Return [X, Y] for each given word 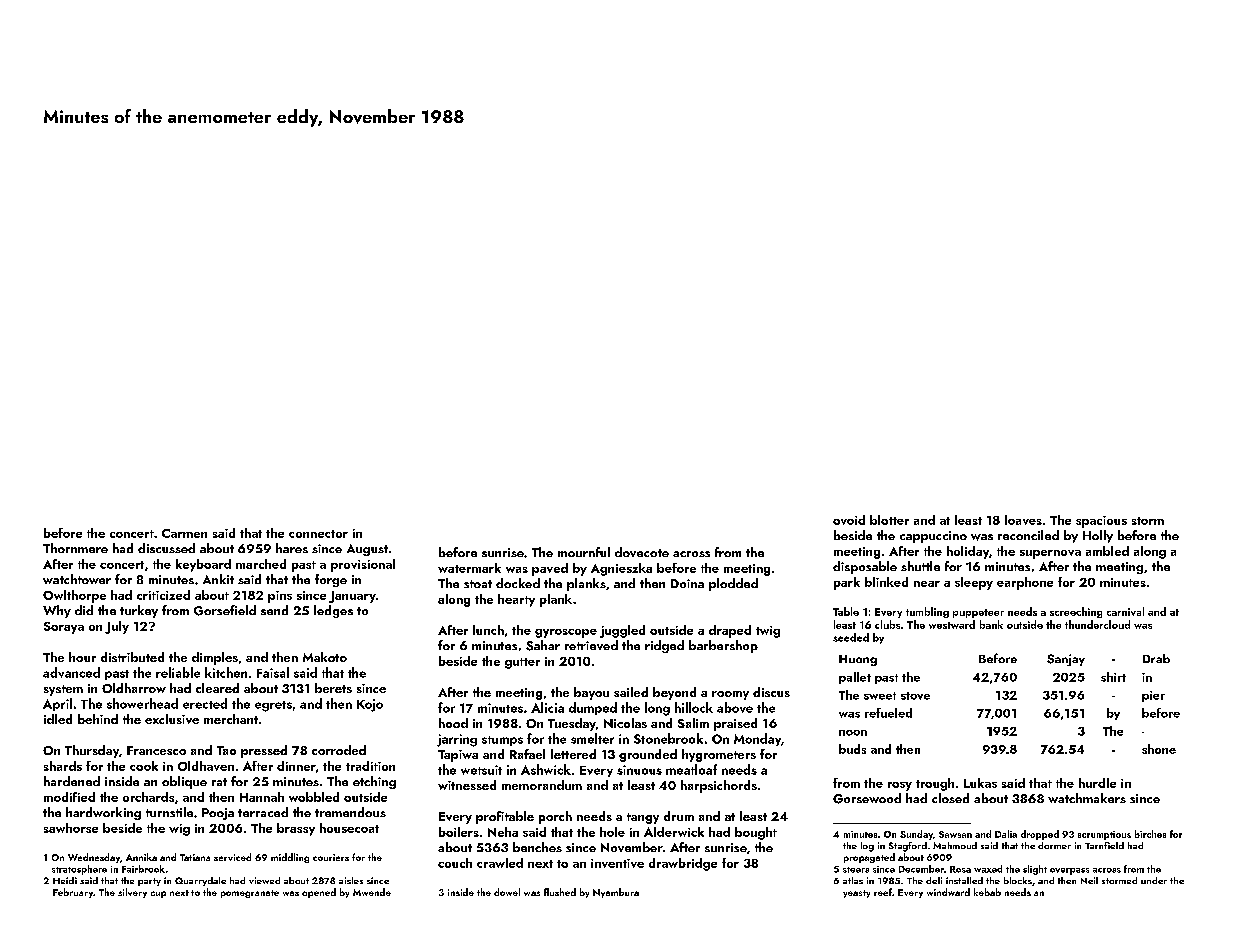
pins [280, 597]
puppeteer [978, 613]
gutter [522, 663]
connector [318, 534]
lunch [488, 630]
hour [82, 657]
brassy [296, 829]
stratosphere [79, 870]
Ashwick [546, 769]
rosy [900, 786]
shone [1159, 749]
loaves [1023, 520]
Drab [1156, 658]
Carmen [184, 533]
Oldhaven [206, 766]
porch [555, 817]
